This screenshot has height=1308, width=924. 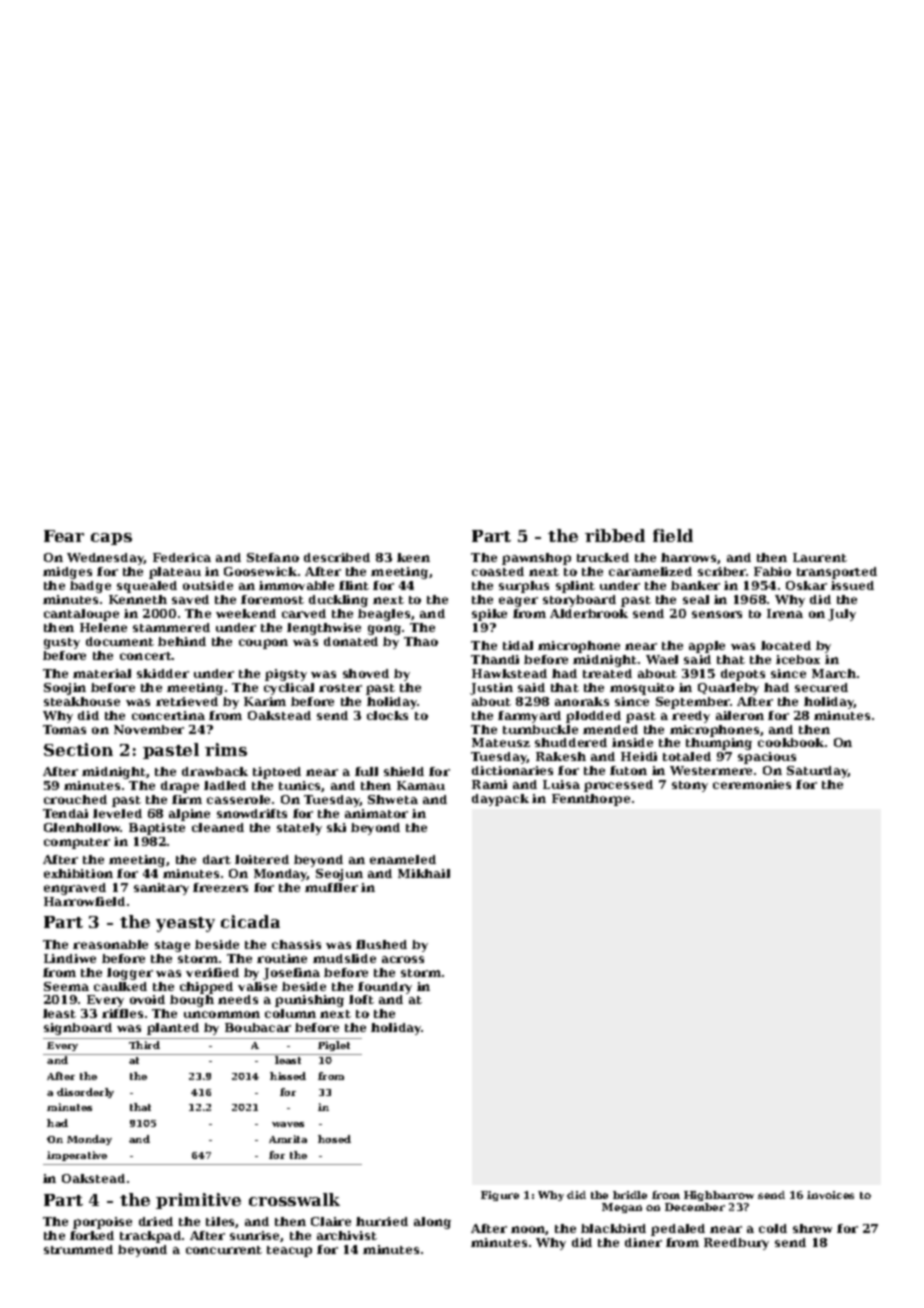 What do you see at coordinates (820, 557) in the screenshot?
I see `Laurent` at bounding box center [820, 557].
